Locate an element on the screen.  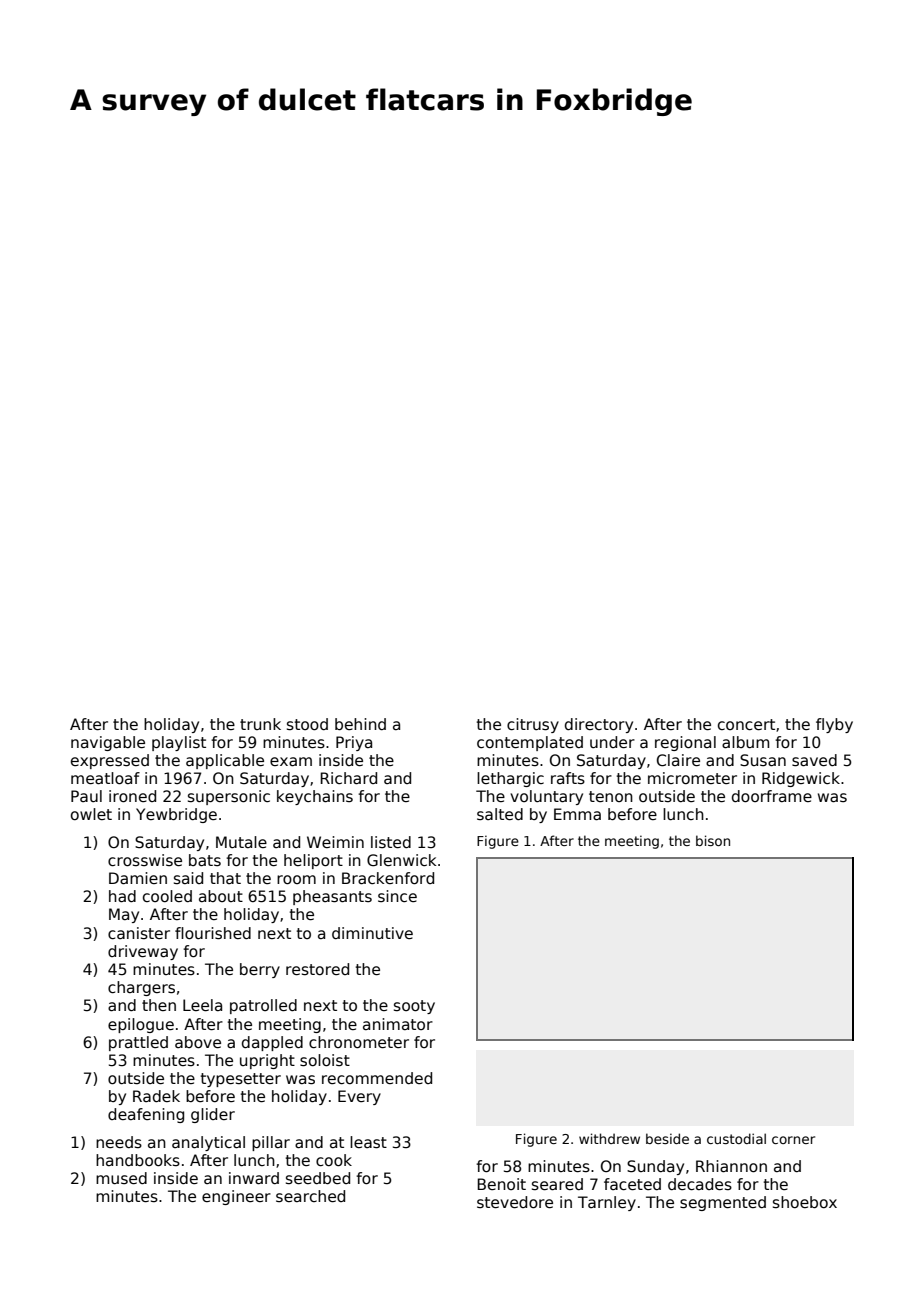
sooty is located at coordinates (414, 1007).
